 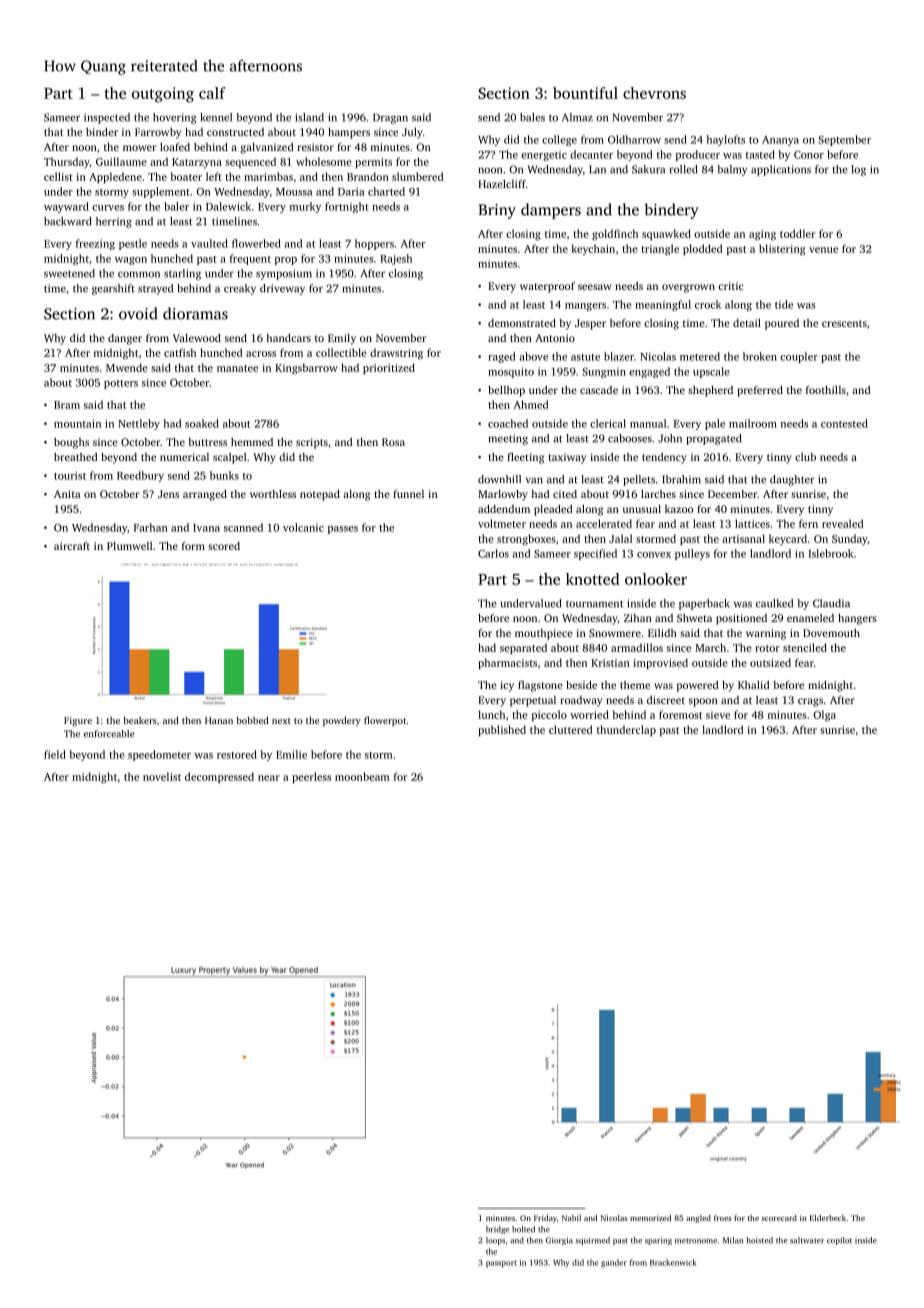 I want to click on loops, so click(x=495, y=1241).
